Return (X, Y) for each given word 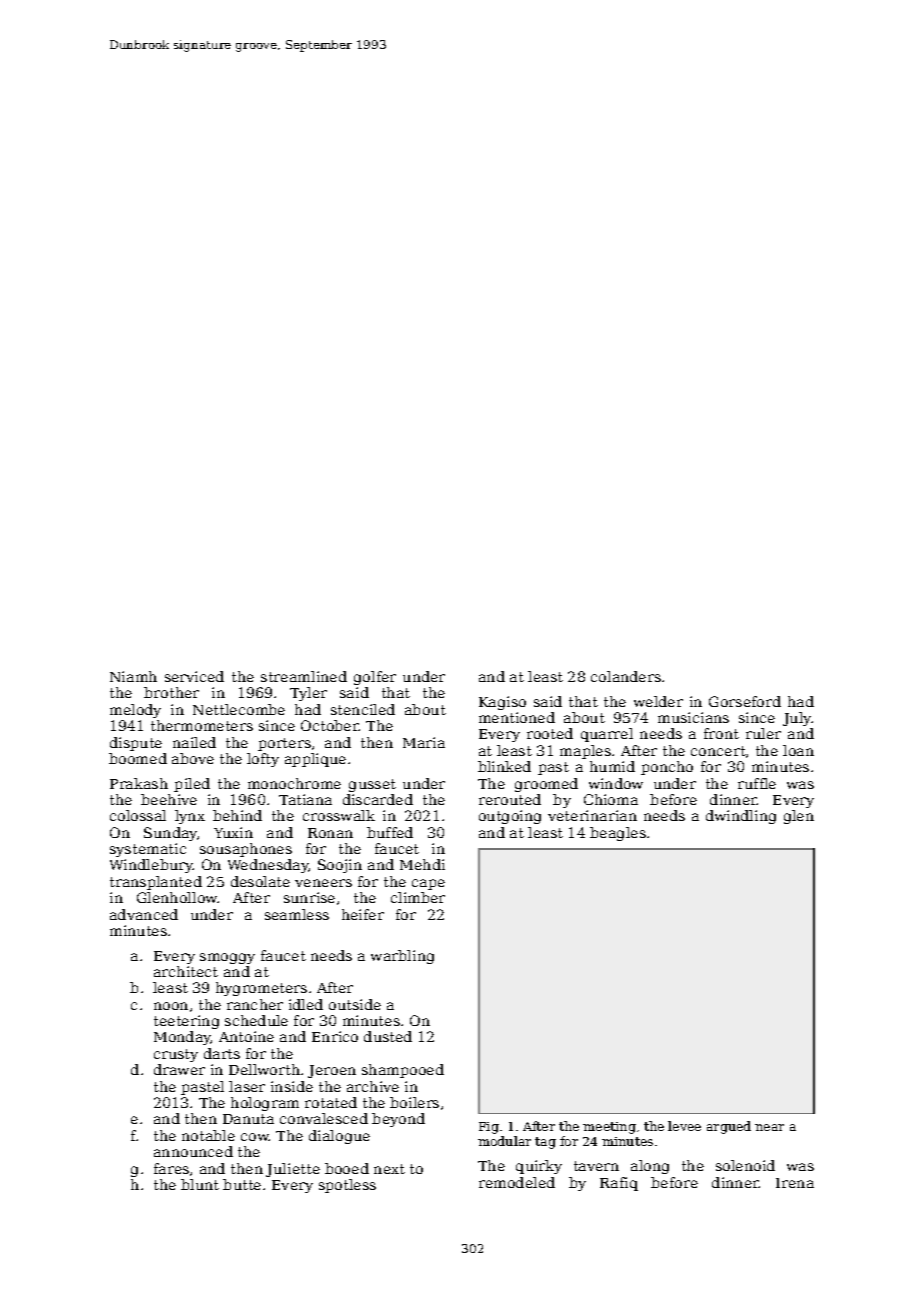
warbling (402, 957)
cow (255, 1137)
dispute (136, 744)
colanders (626, 676)
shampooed (403, 1071)
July (797, 719)
